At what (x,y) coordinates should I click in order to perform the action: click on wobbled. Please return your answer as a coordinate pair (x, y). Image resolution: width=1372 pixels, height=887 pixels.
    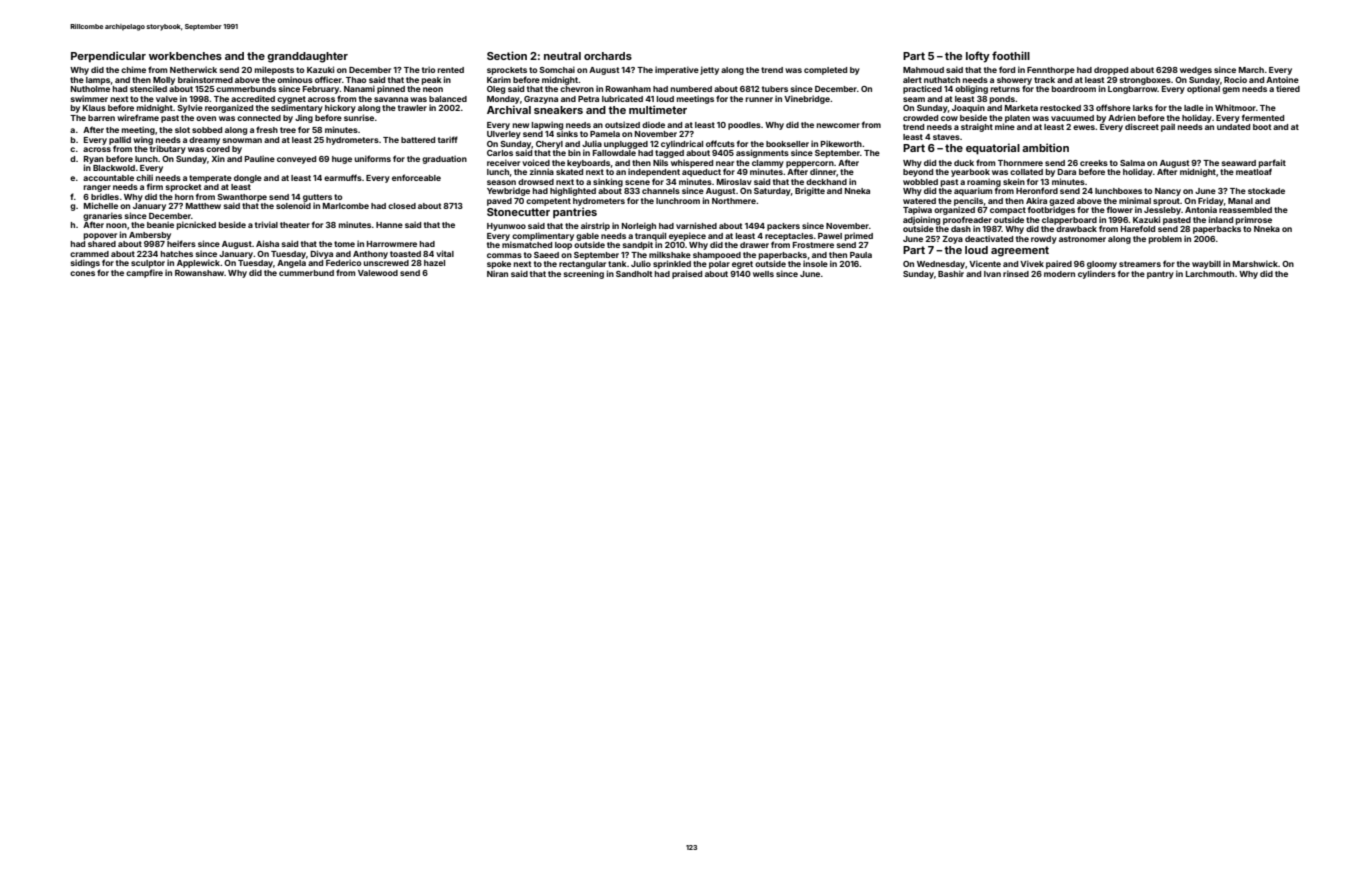
    Looking at the image, I should click on (920, 182).
